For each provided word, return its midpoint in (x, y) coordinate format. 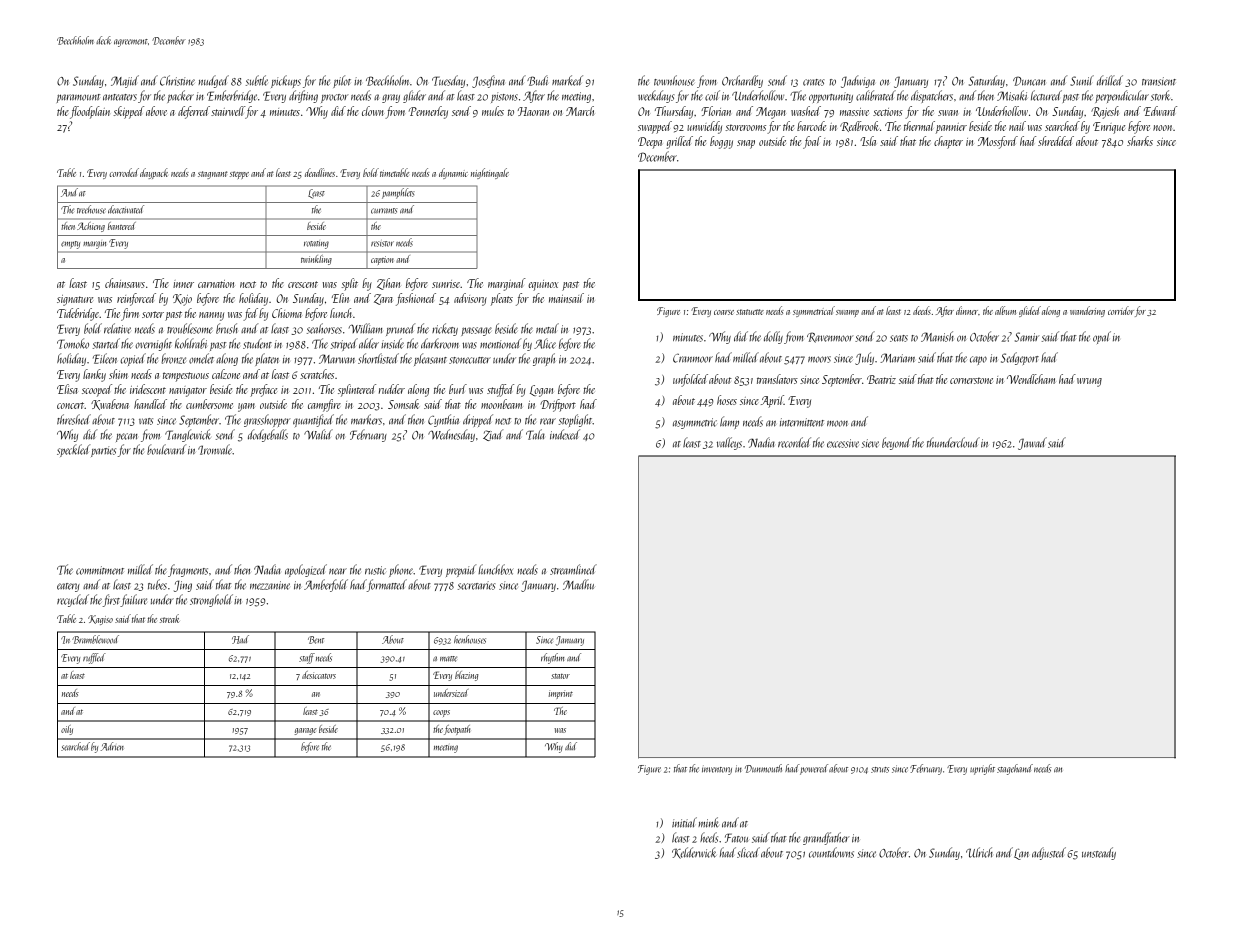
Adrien (112, 746)
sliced (748, 852)
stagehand (1015, 769)
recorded (794, 442)
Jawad (1032, 443)
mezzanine (270, 585)
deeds (922, 310)
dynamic (453, 173)
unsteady (1099, 853)
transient (1159, 81)
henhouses (470, 639)
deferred (194, 112)
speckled (73, 450)
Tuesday (448, 81)
